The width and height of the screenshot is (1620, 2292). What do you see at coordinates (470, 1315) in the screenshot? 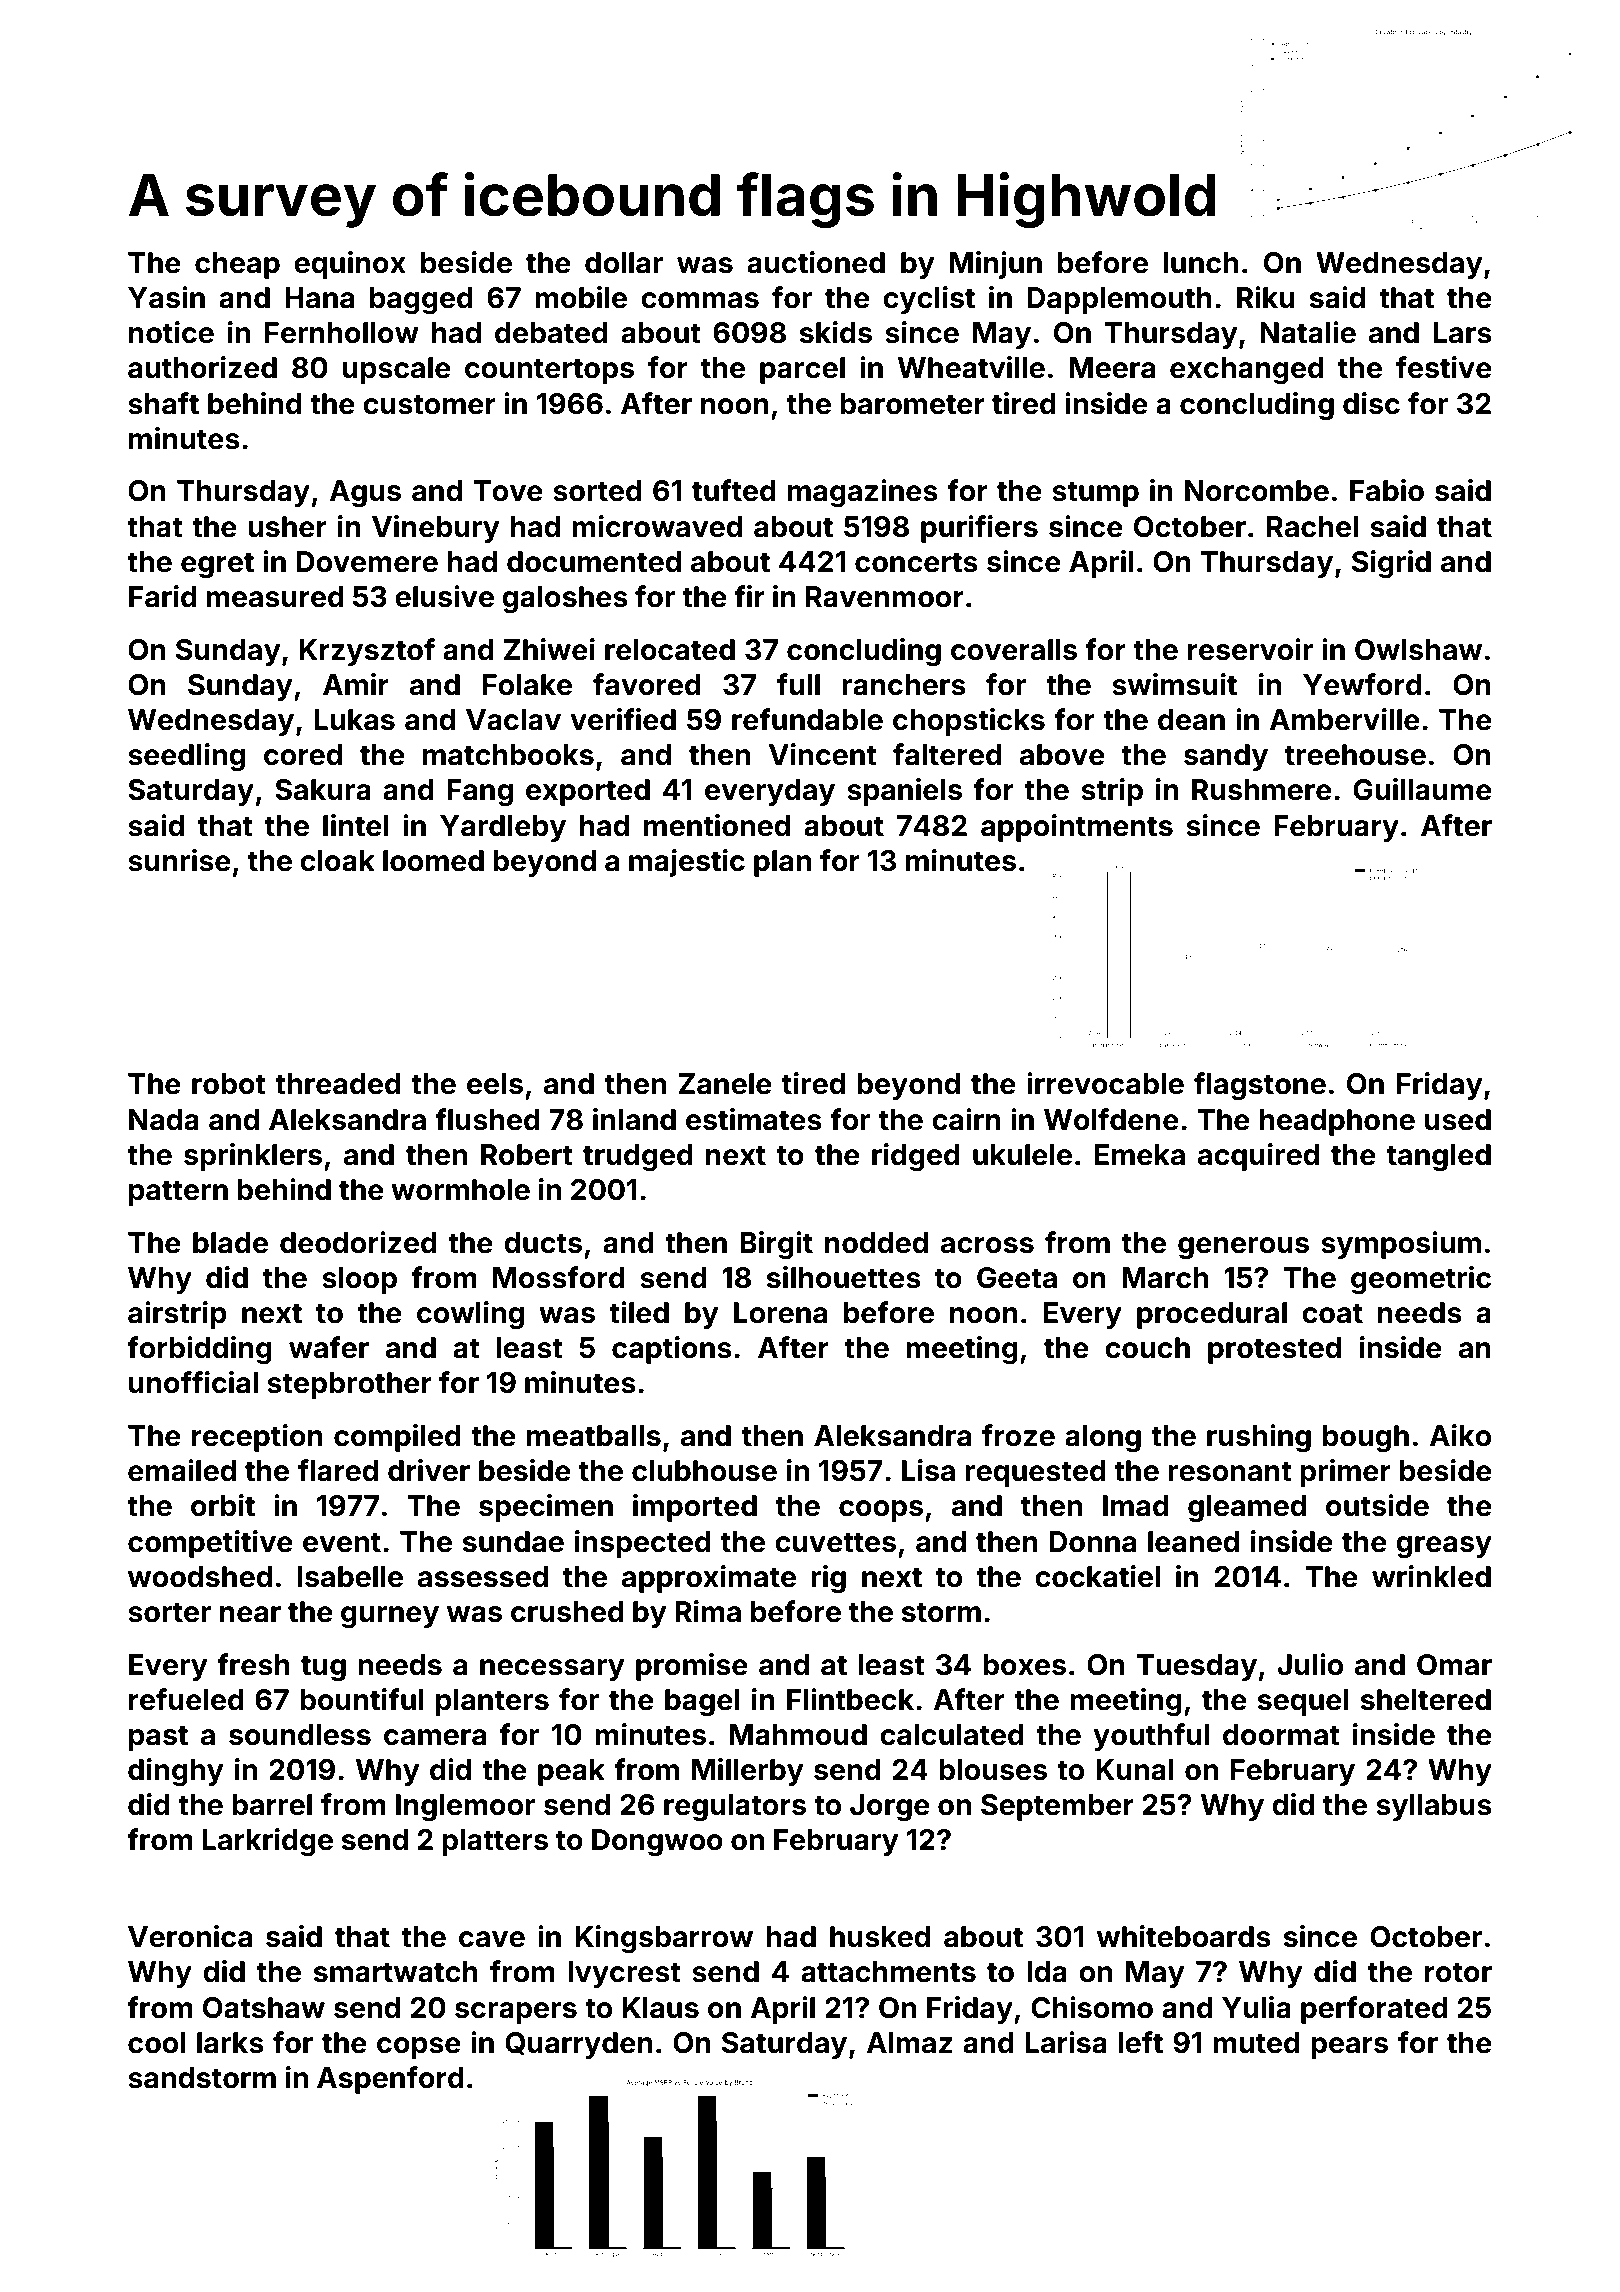
I see `cowling` at bounding box center [470, 1315].
